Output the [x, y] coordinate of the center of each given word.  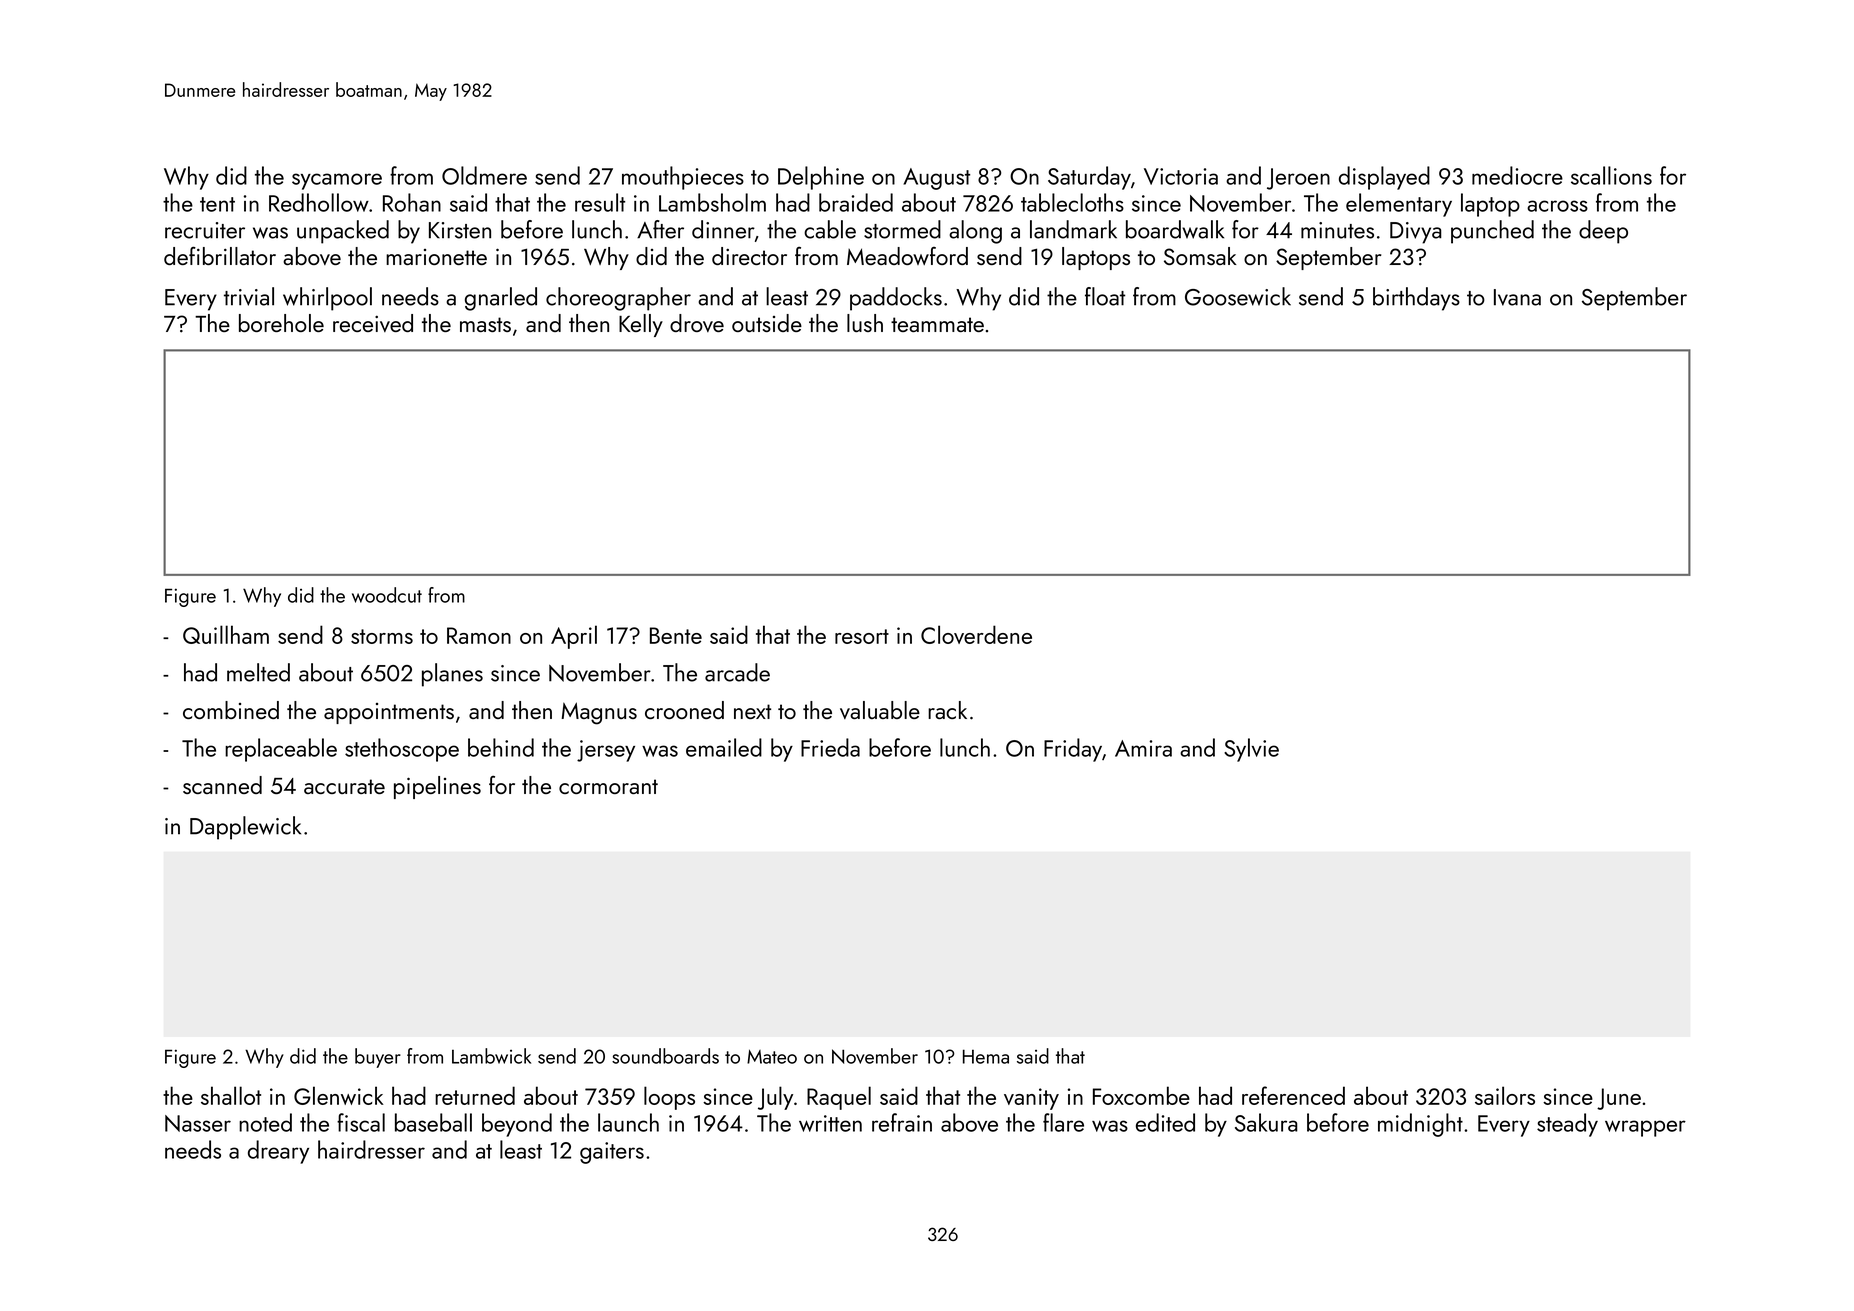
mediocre [1517, 175]
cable [830, 229]
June [1619, 1099]
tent [217, 204]
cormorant [608, 786]
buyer [378, 1058]
